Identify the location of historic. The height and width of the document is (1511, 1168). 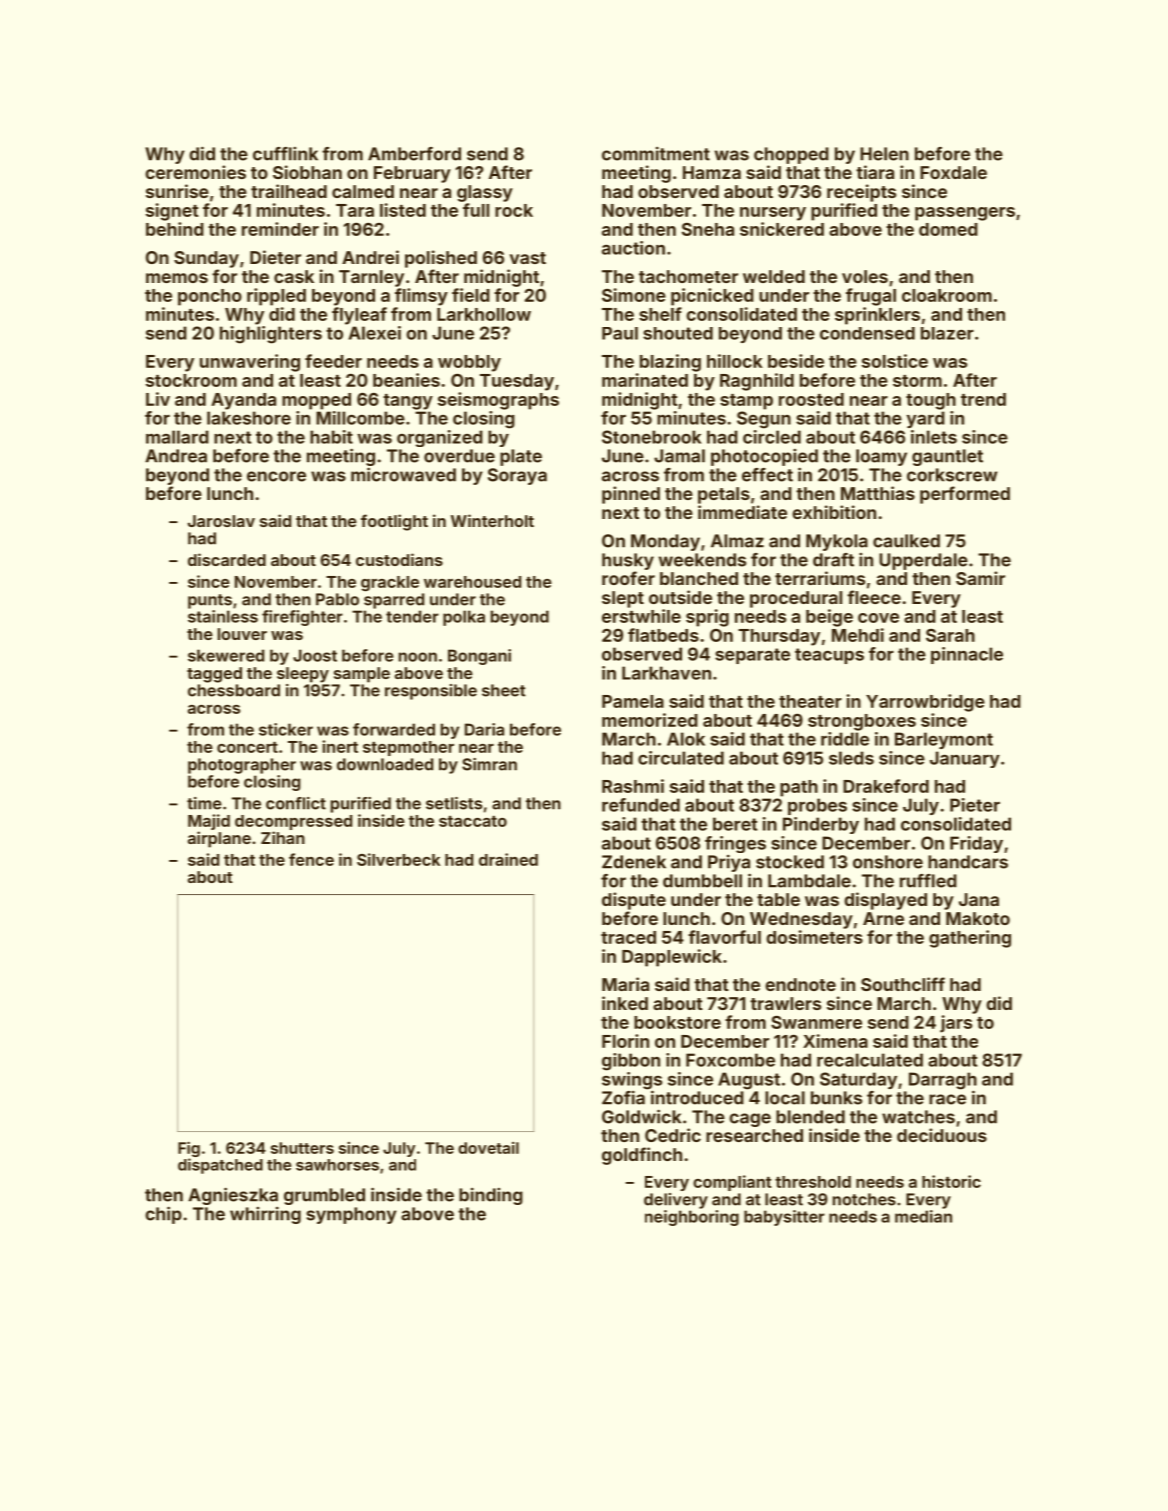
(951, 1181).
